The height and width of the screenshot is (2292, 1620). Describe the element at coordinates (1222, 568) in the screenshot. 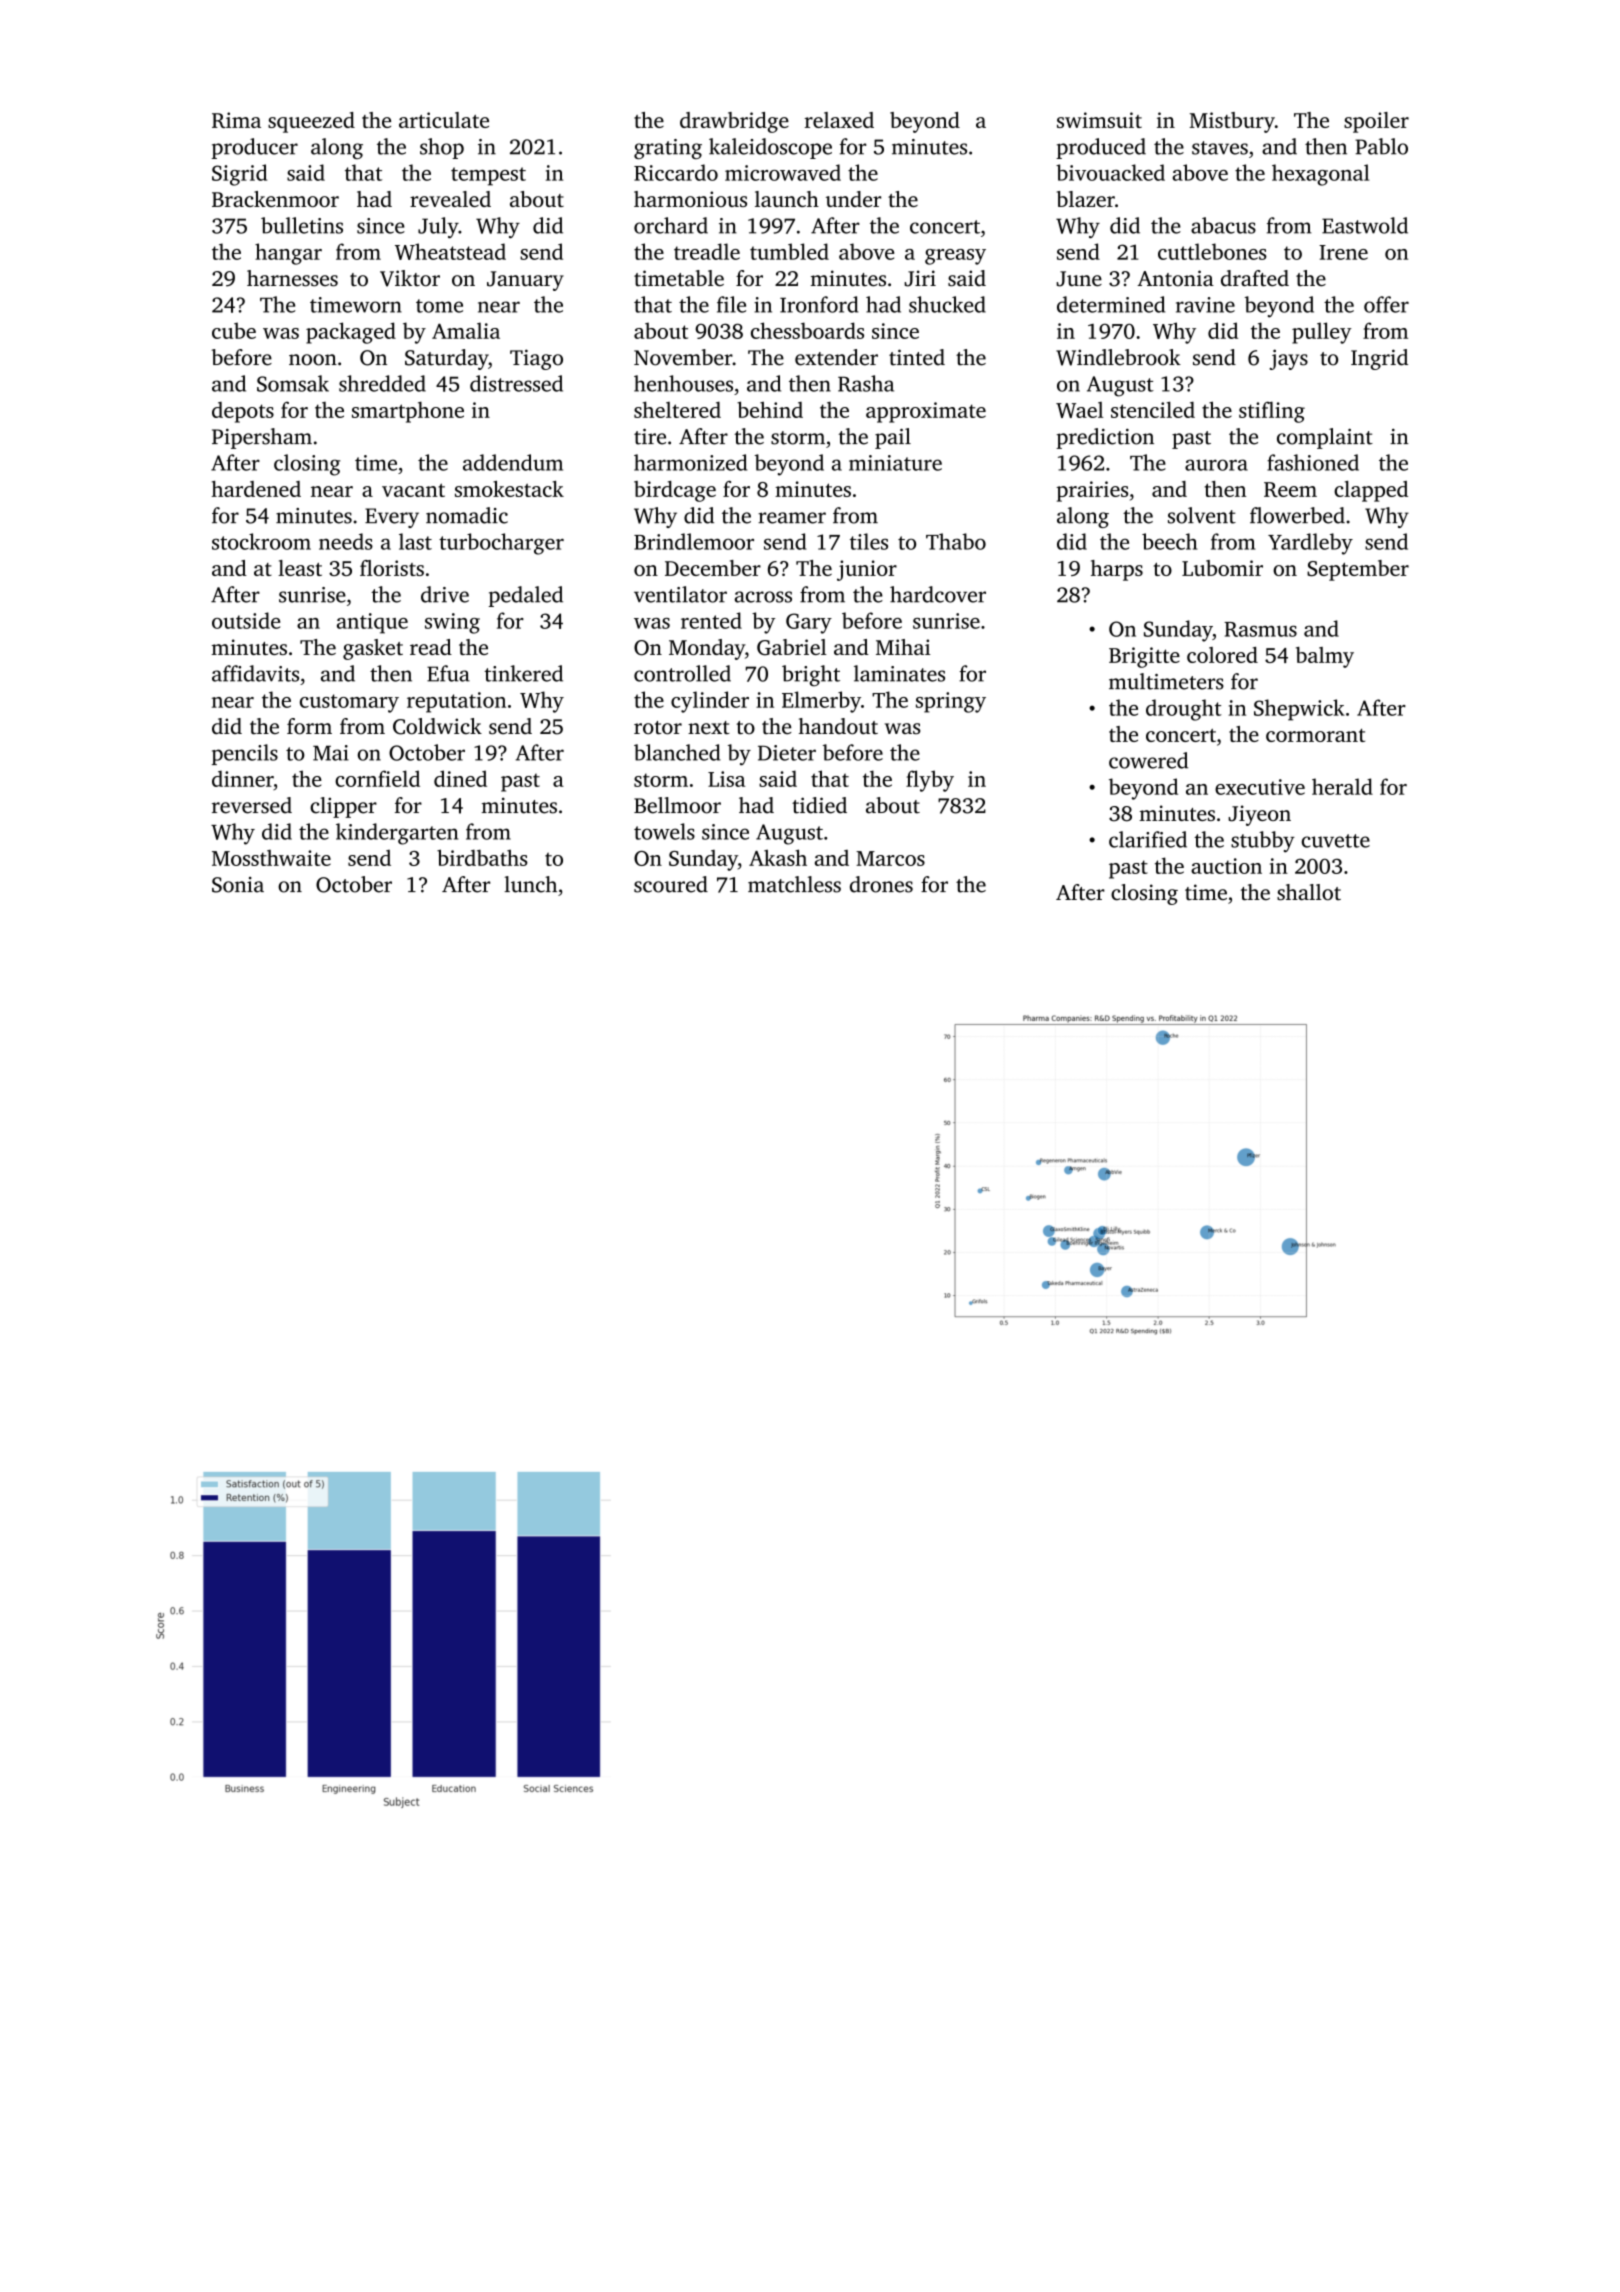

I see `Lubomir` at that location.
